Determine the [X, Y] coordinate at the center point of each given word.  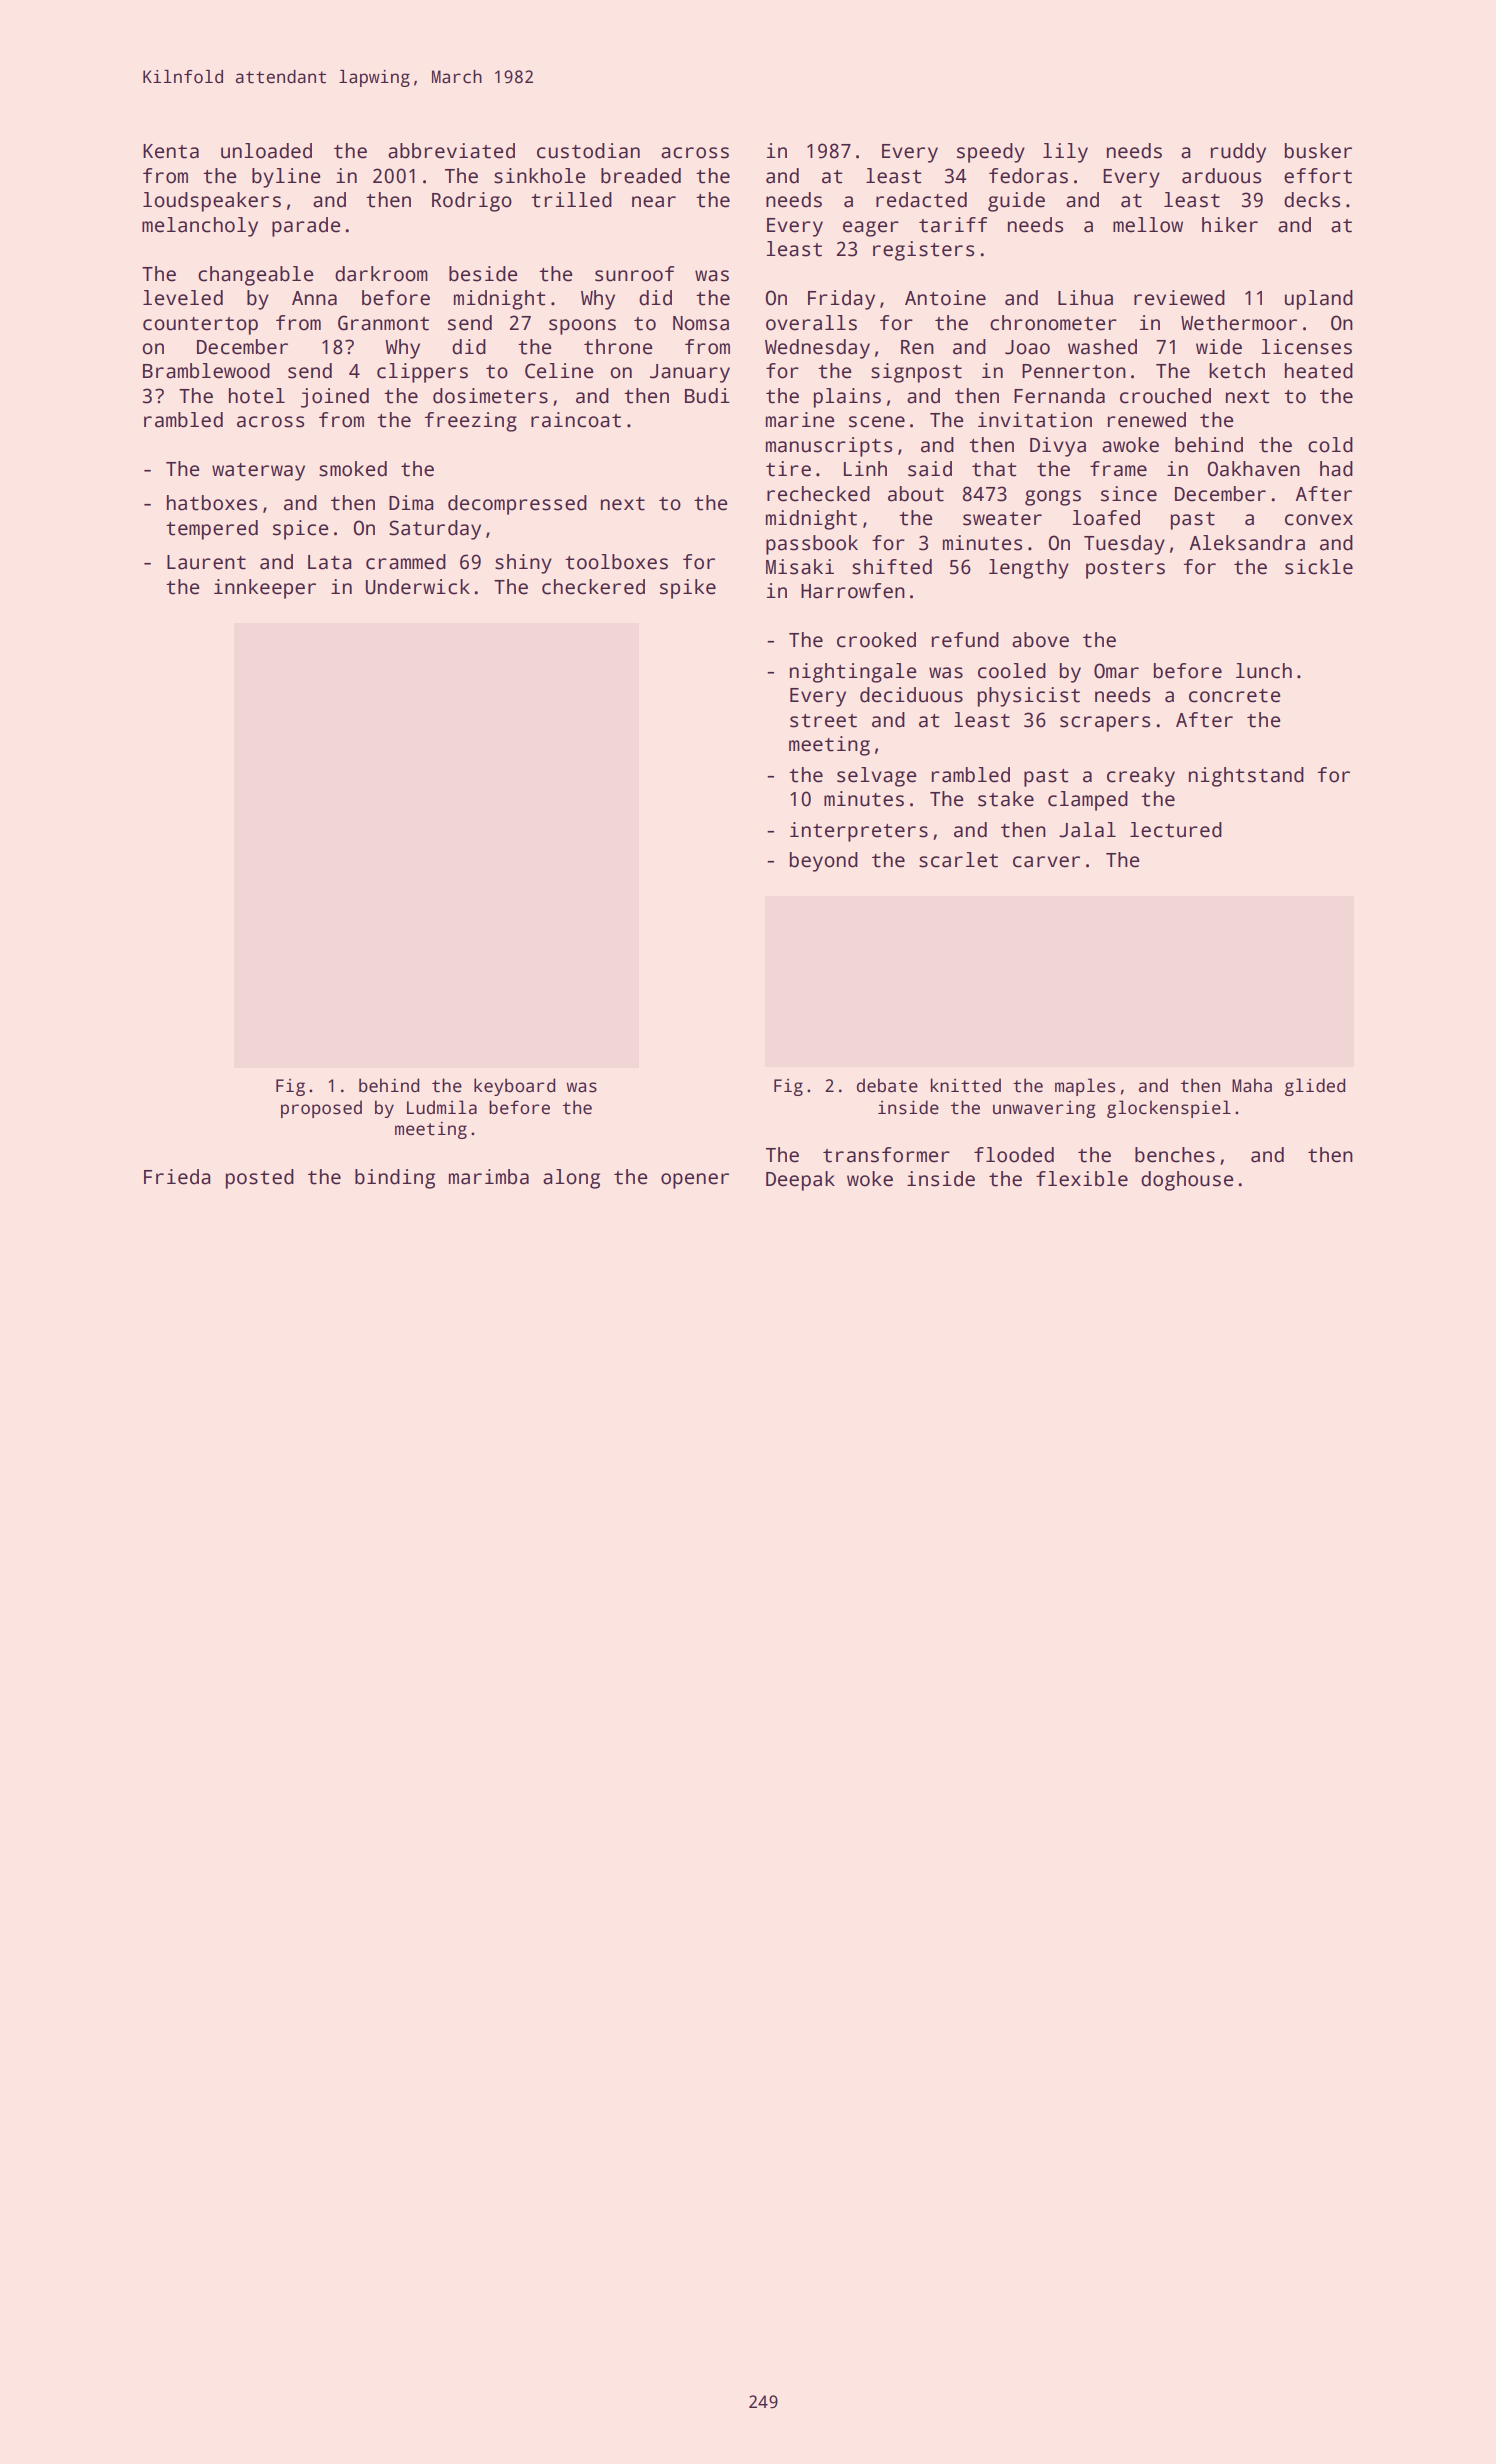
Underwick [418, 587]
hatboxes [212, 503]
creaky [1141, 777]
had [1336, 469]
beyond [824, 862]
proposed [321, 1109]
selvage [876, 777]
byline [286, 178]
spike [688, 589]
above [1040, 640]
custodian [588, 151]
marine [800, 420]
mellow [1148, 225]
